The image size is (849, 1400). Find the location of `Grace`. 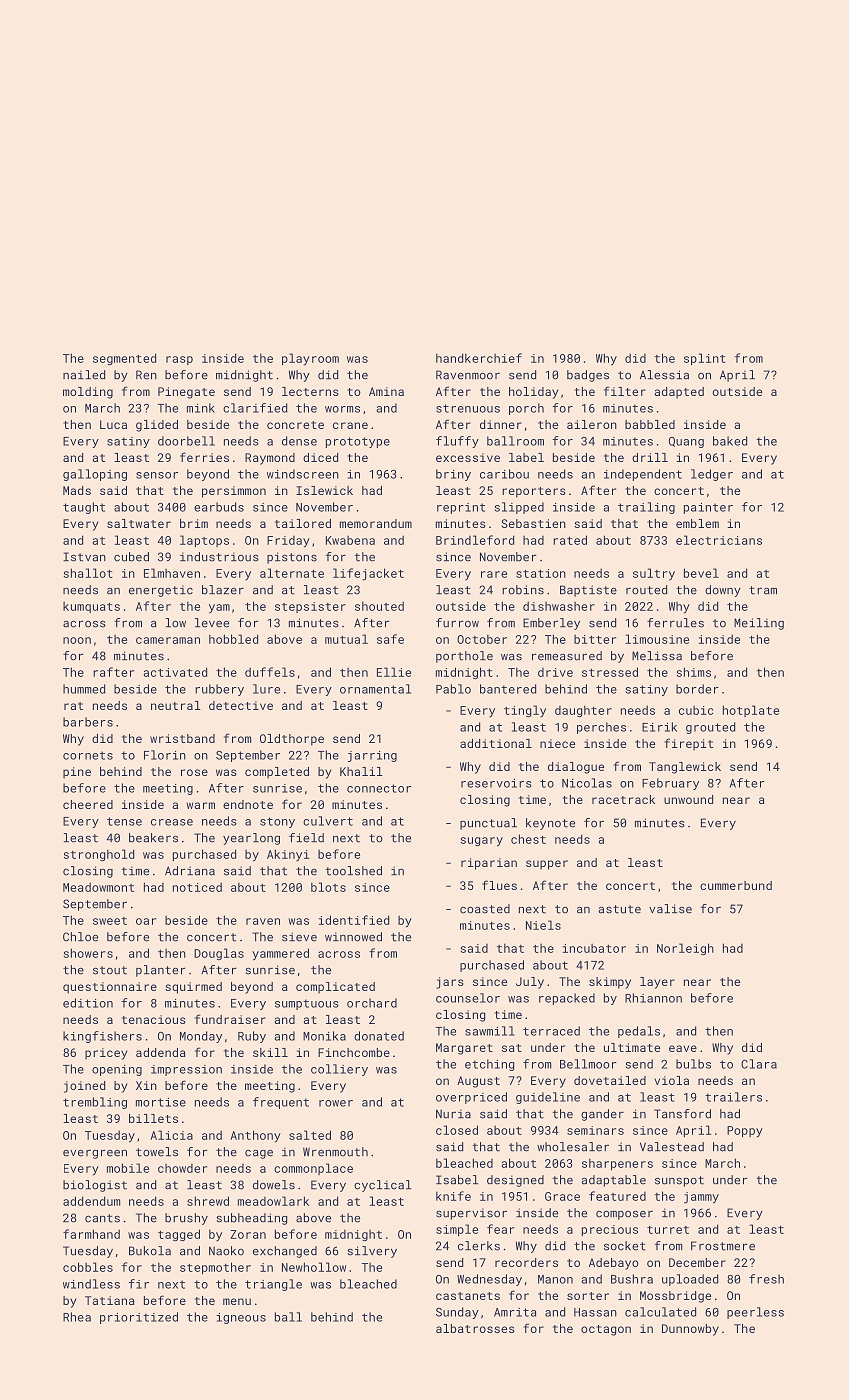

Grace is located at coordinates (562, 1196).
